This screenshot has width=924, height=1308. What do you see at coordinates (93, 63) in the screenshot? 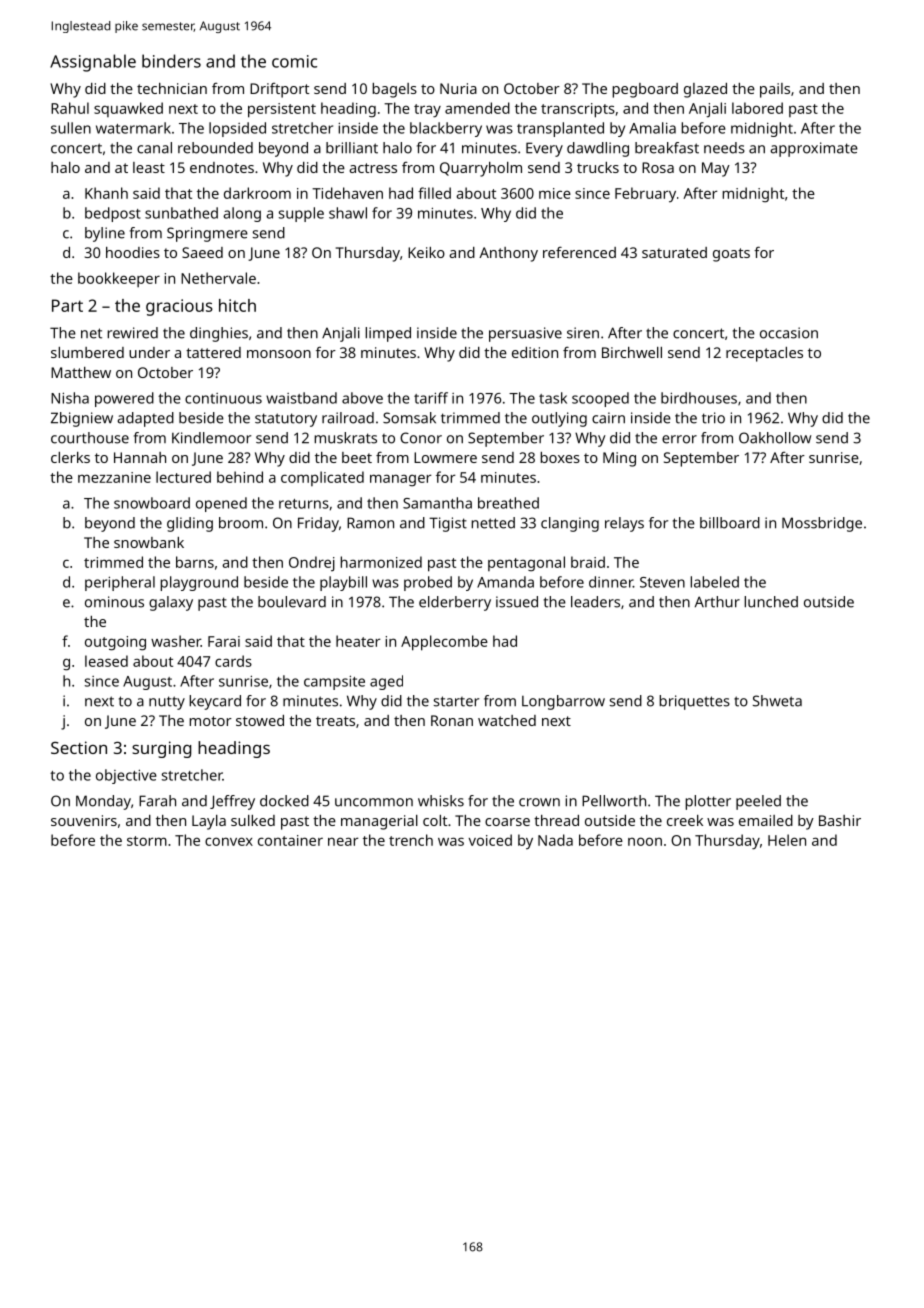
I see `Assignable` at bounding box center [93, 63].
